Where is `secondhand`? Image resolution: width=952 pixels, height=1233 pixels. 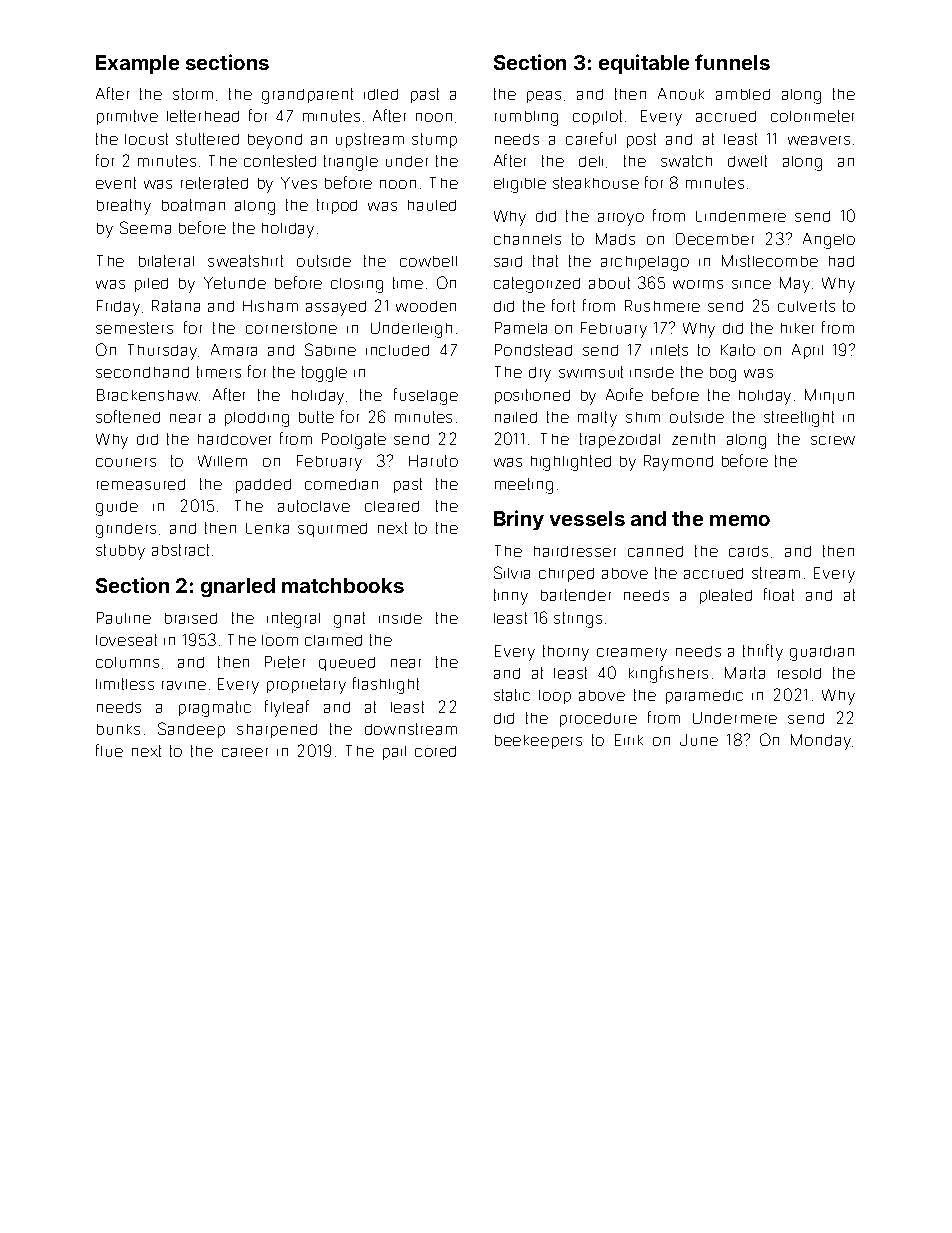 secondhand is located at coordinates (142, 372).
